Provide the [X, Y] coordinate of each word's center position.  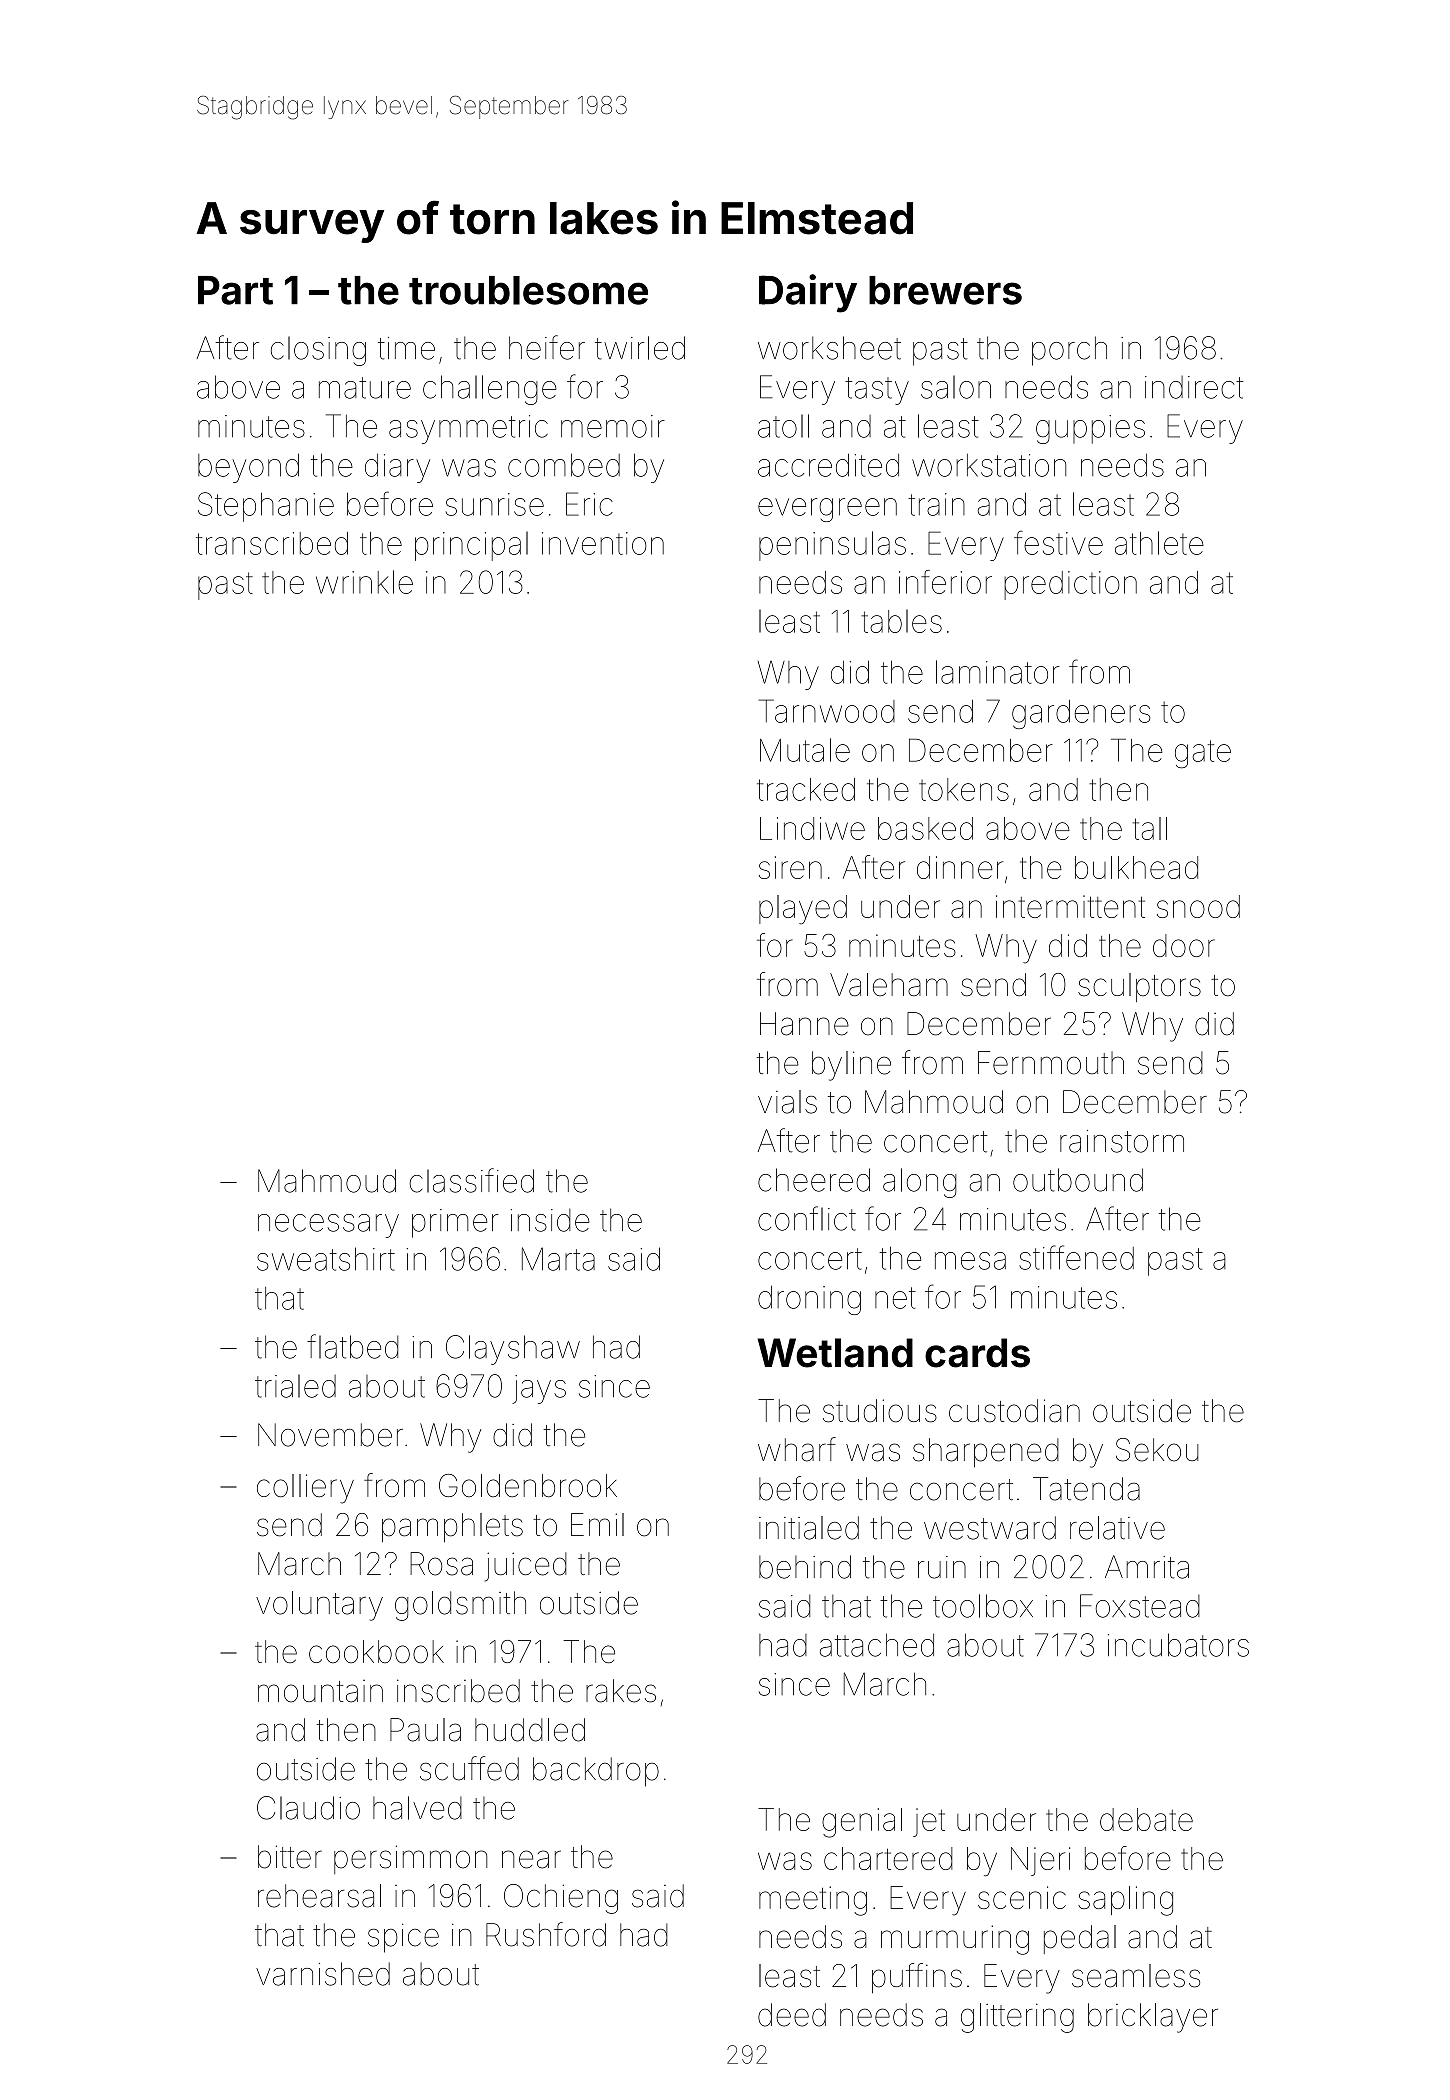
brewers [945, 290]
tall [1150, 828]
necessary [328, 1226]
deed [792, 2015]
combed [564, 465]
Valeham [889, 985]
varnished [323, 1974]
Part [235, 290]
